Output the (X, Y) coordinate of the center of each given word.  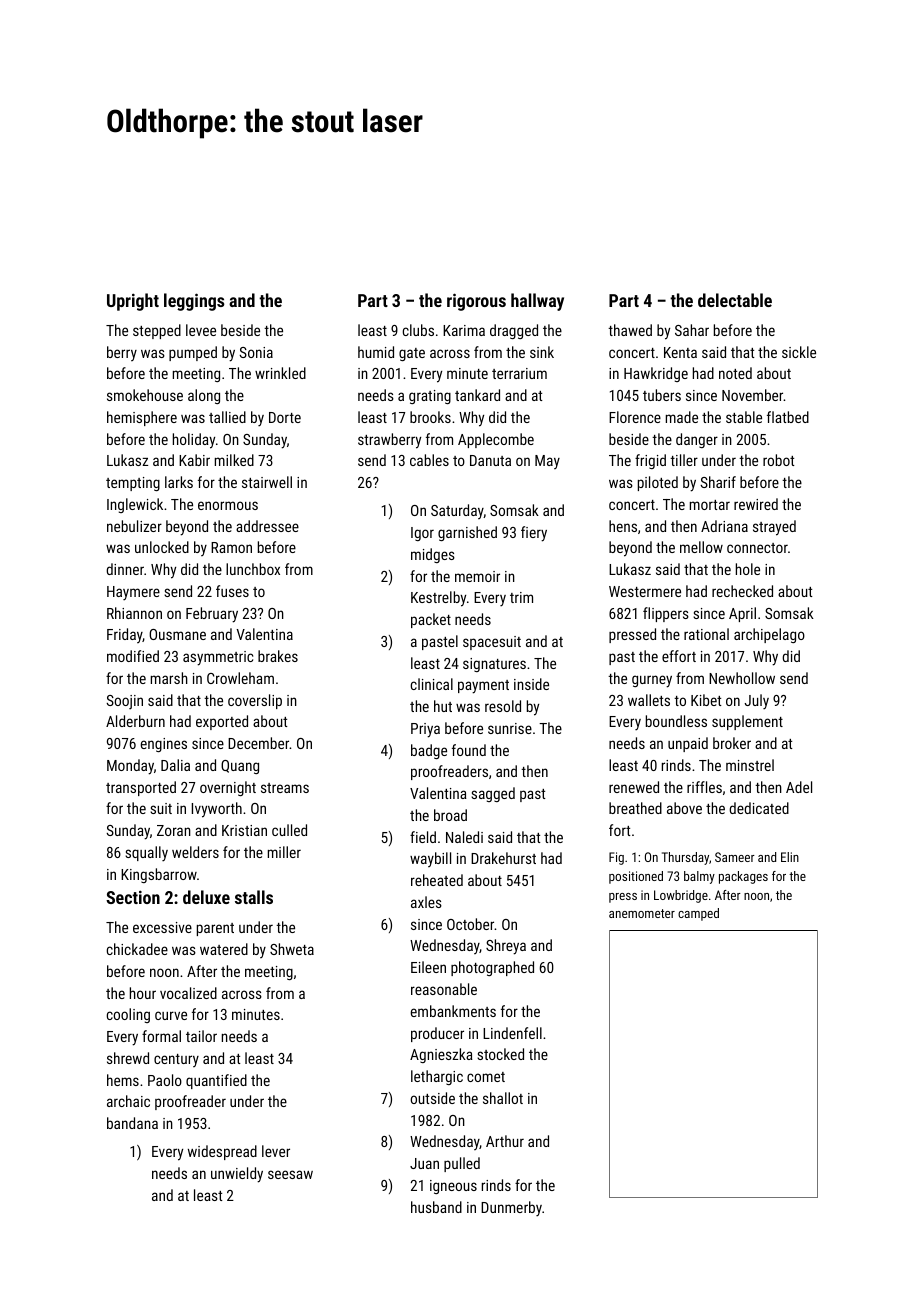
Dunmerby (511, 1209)
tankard (477, 395)
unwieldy (237, 1175)
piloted (658, 483)
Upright (133, 302)
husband (436, 1207)
